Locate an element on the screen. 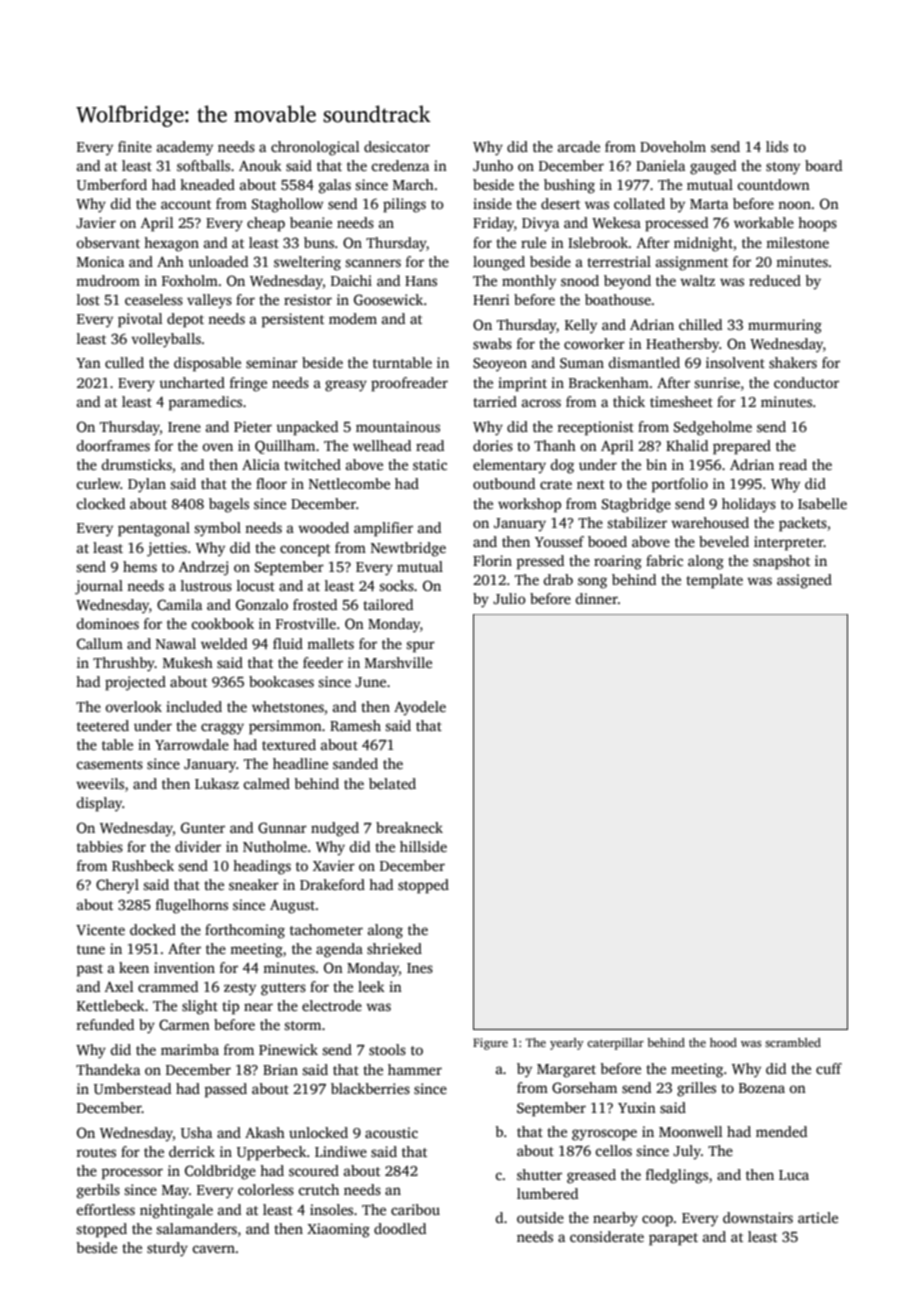 This screenshot has width=924, height=1308. Gunter is located at coordinates (203, 827).
